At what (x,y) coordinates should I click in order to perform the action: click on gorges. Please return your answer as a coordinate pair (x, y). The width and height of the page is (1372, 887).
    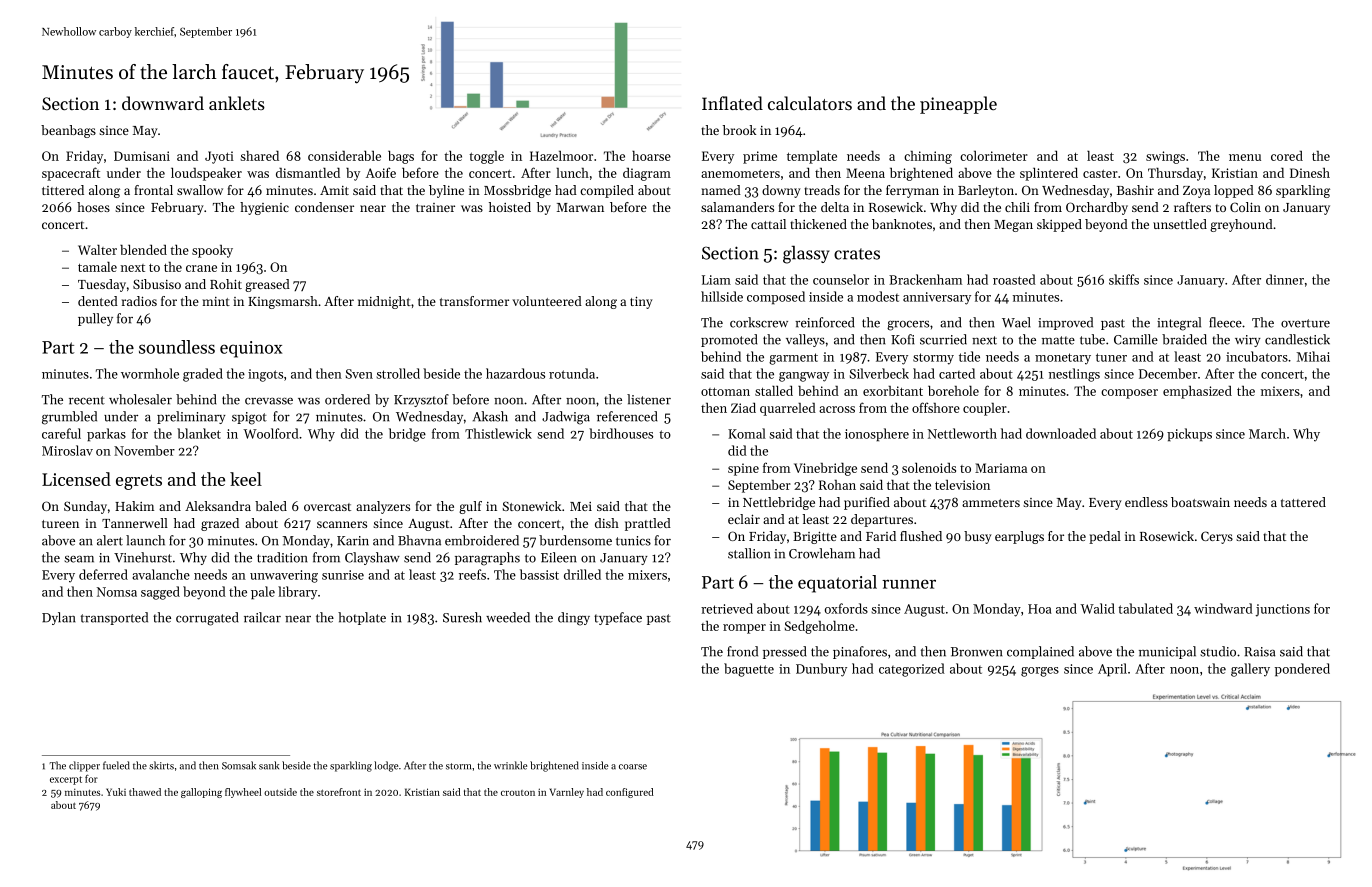
    Looking at the image, I should click on (1040, 672).
